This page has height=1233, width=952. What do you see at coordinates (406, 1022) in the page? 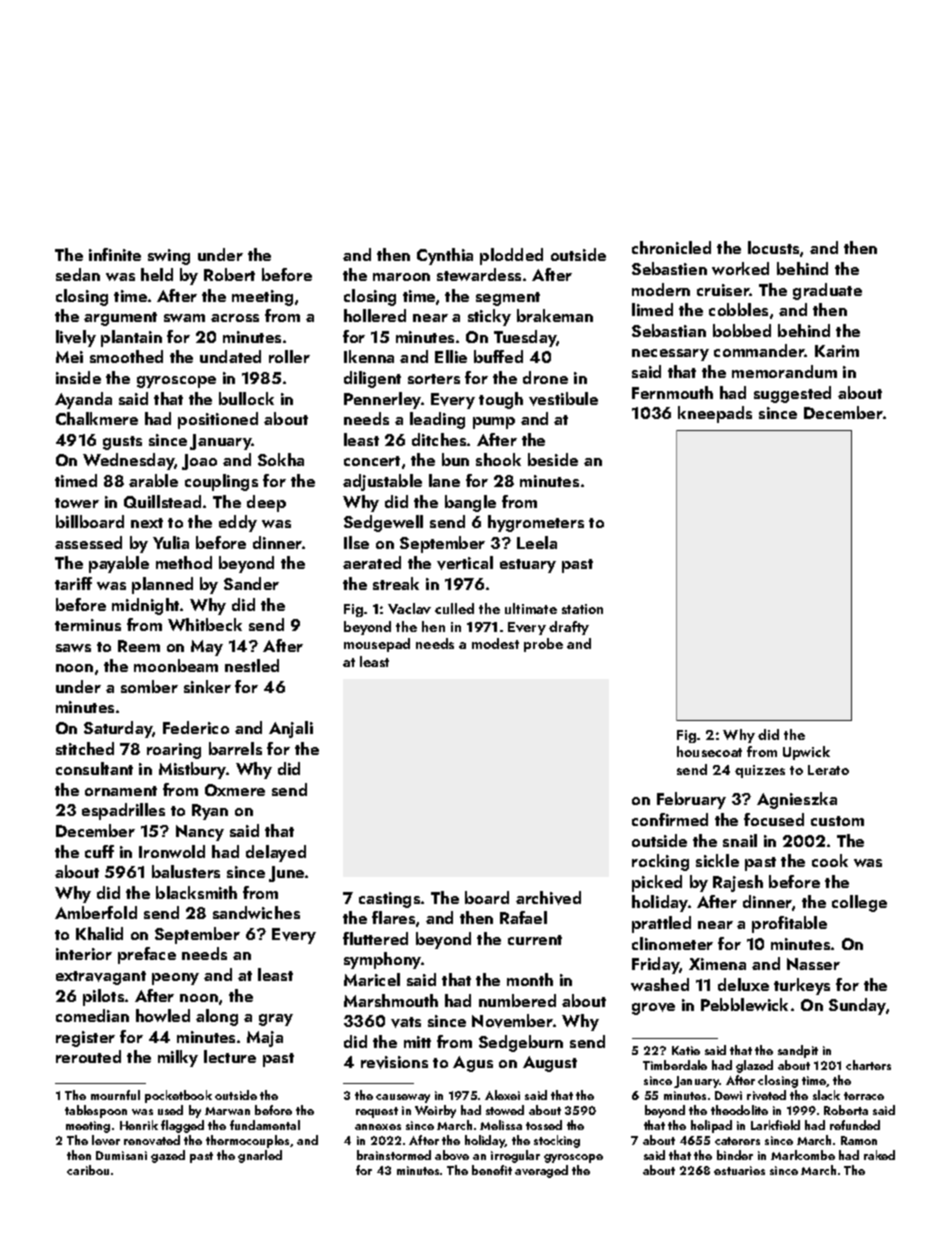
I see `vats` at bounding box center [406, 1022].
